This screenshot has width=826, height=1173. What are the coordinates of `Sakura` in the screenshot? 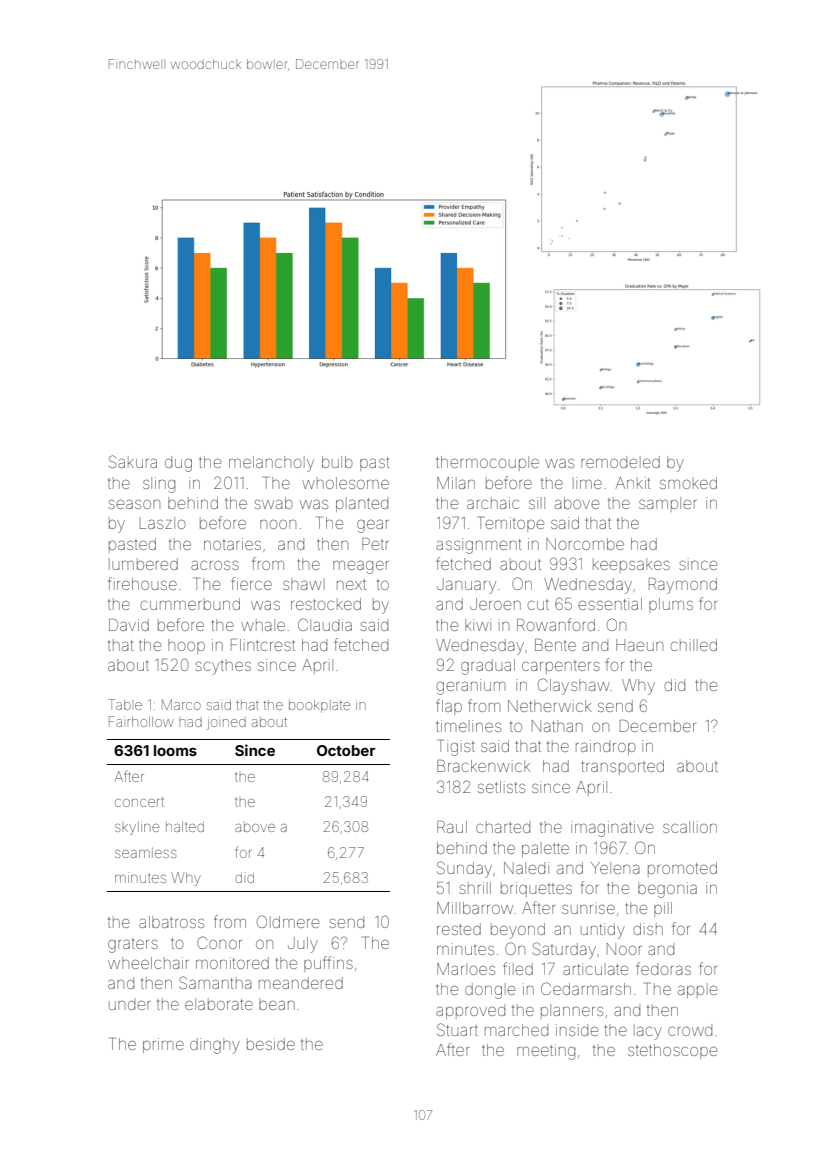 It's located at (133, 461).
